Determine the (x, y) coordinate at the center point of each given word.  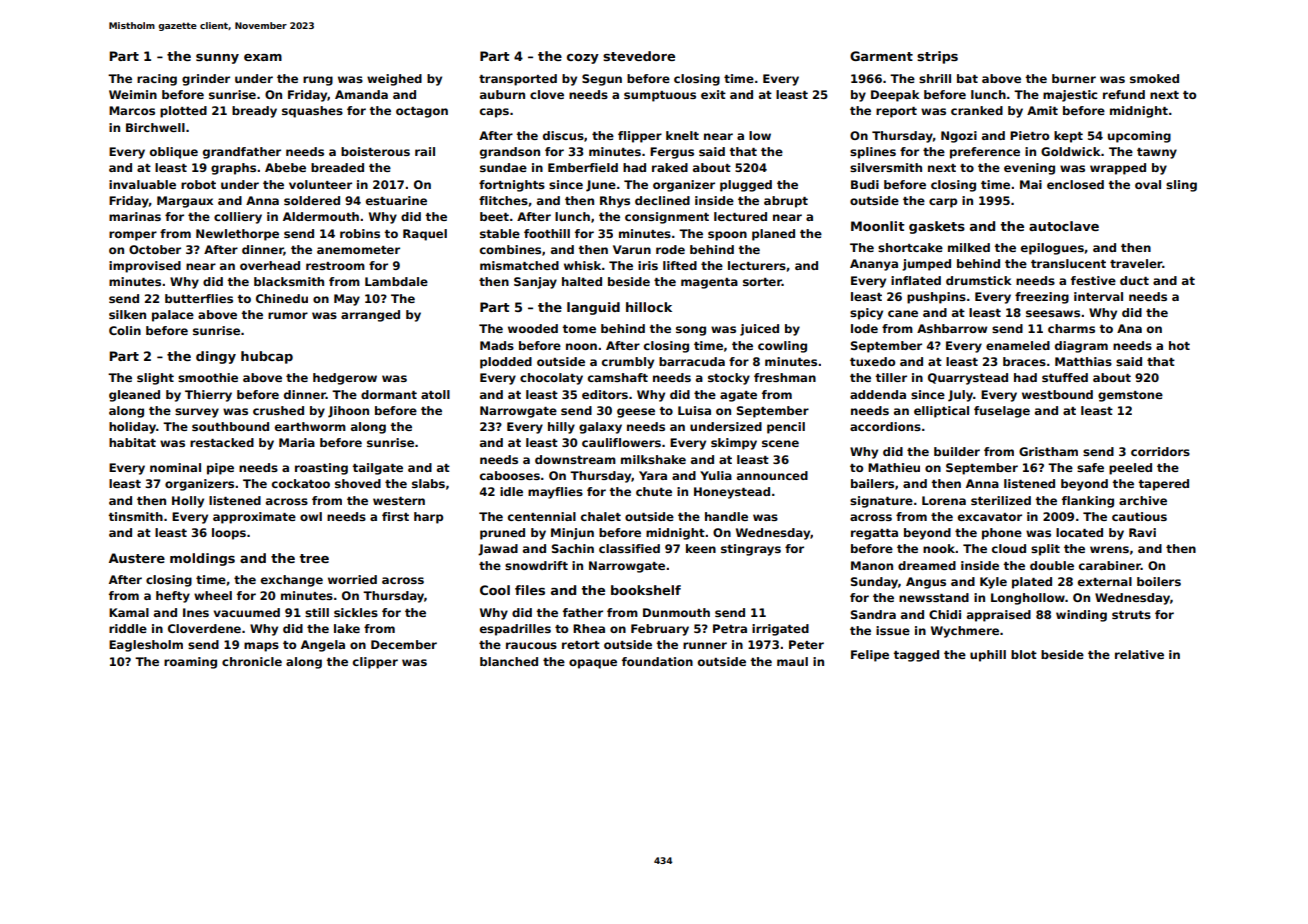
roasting (321, 469)
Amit (1042, 110)
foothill (547, 233)
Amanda (361, 94)
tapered (1163, 485)
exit (713, 94)
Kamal (129, 612)
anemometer (358, 250)
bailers (872, 483)
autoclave (1064, 226)
